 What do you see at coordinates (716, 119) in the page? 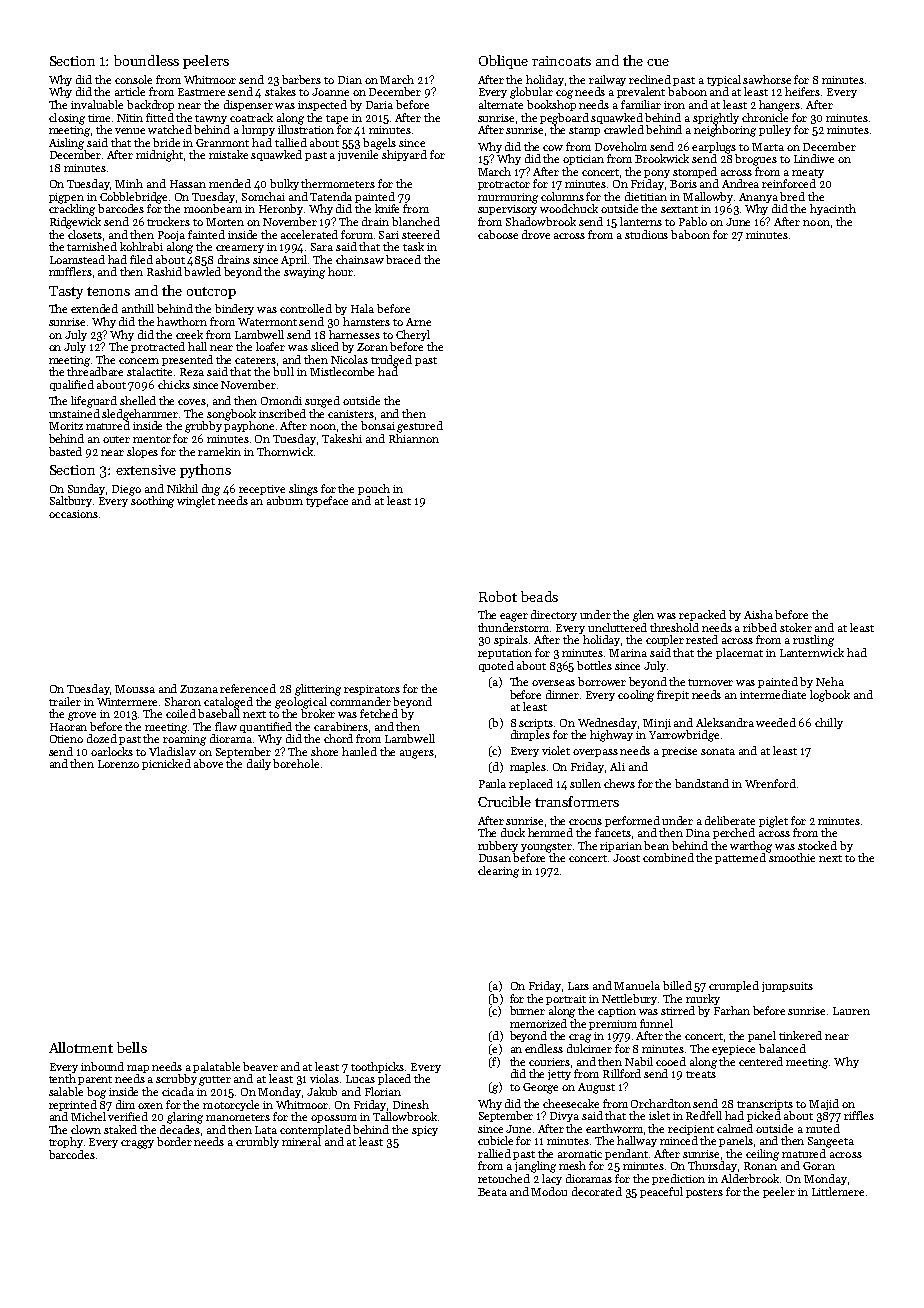
I see `sprightly` at bounding box center [716, 119].
